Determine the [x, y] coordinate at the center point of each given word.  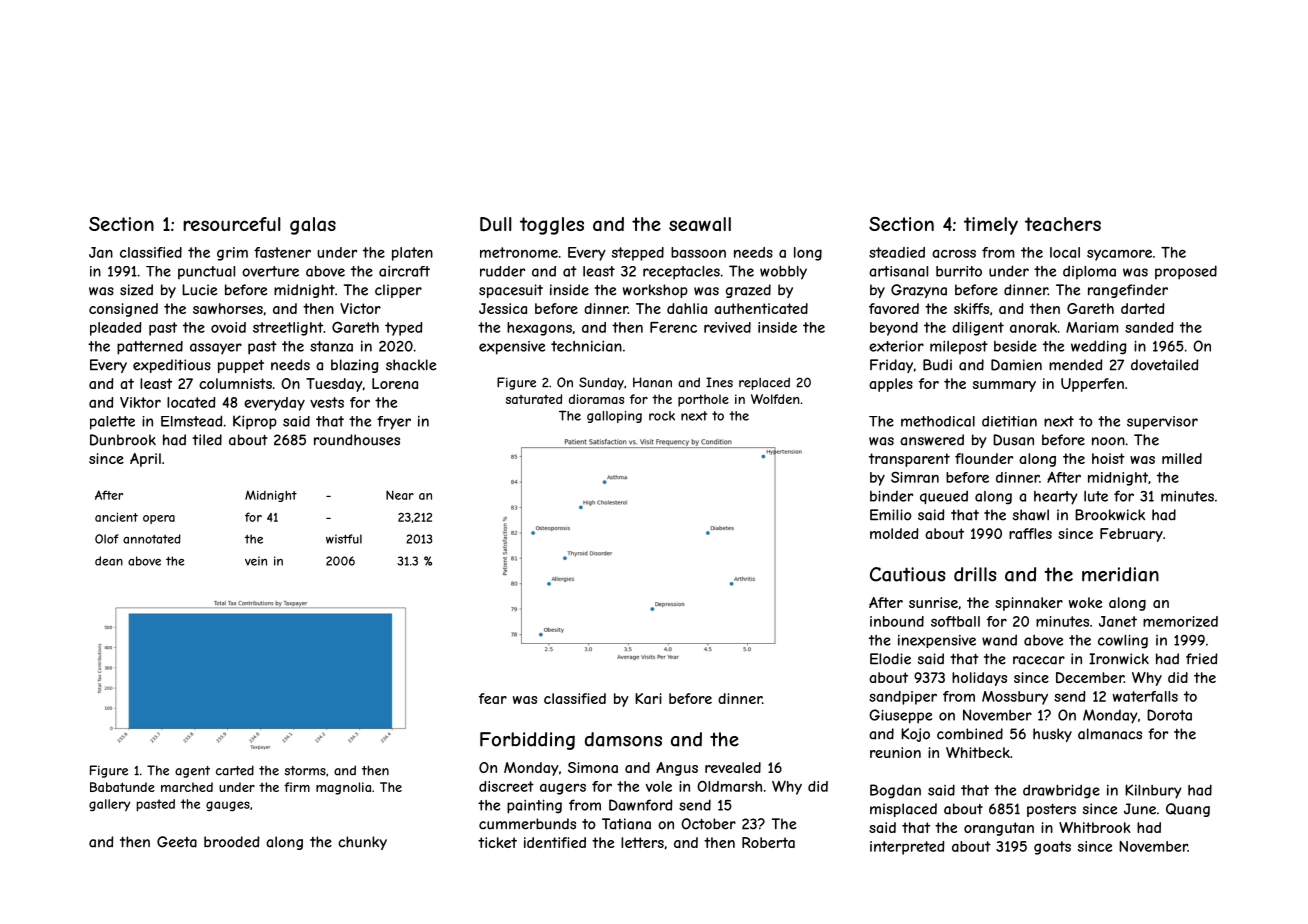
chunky [362, 843]
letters [642, 842]
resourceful [231, 224]
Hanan [652, 382]
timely [991, 226]
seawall [700, 224]
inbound [897, 621]
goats [1052, 848]
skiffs [971, 308]
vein [256, 561]
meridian [1120, 574]
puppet [241, 366]
